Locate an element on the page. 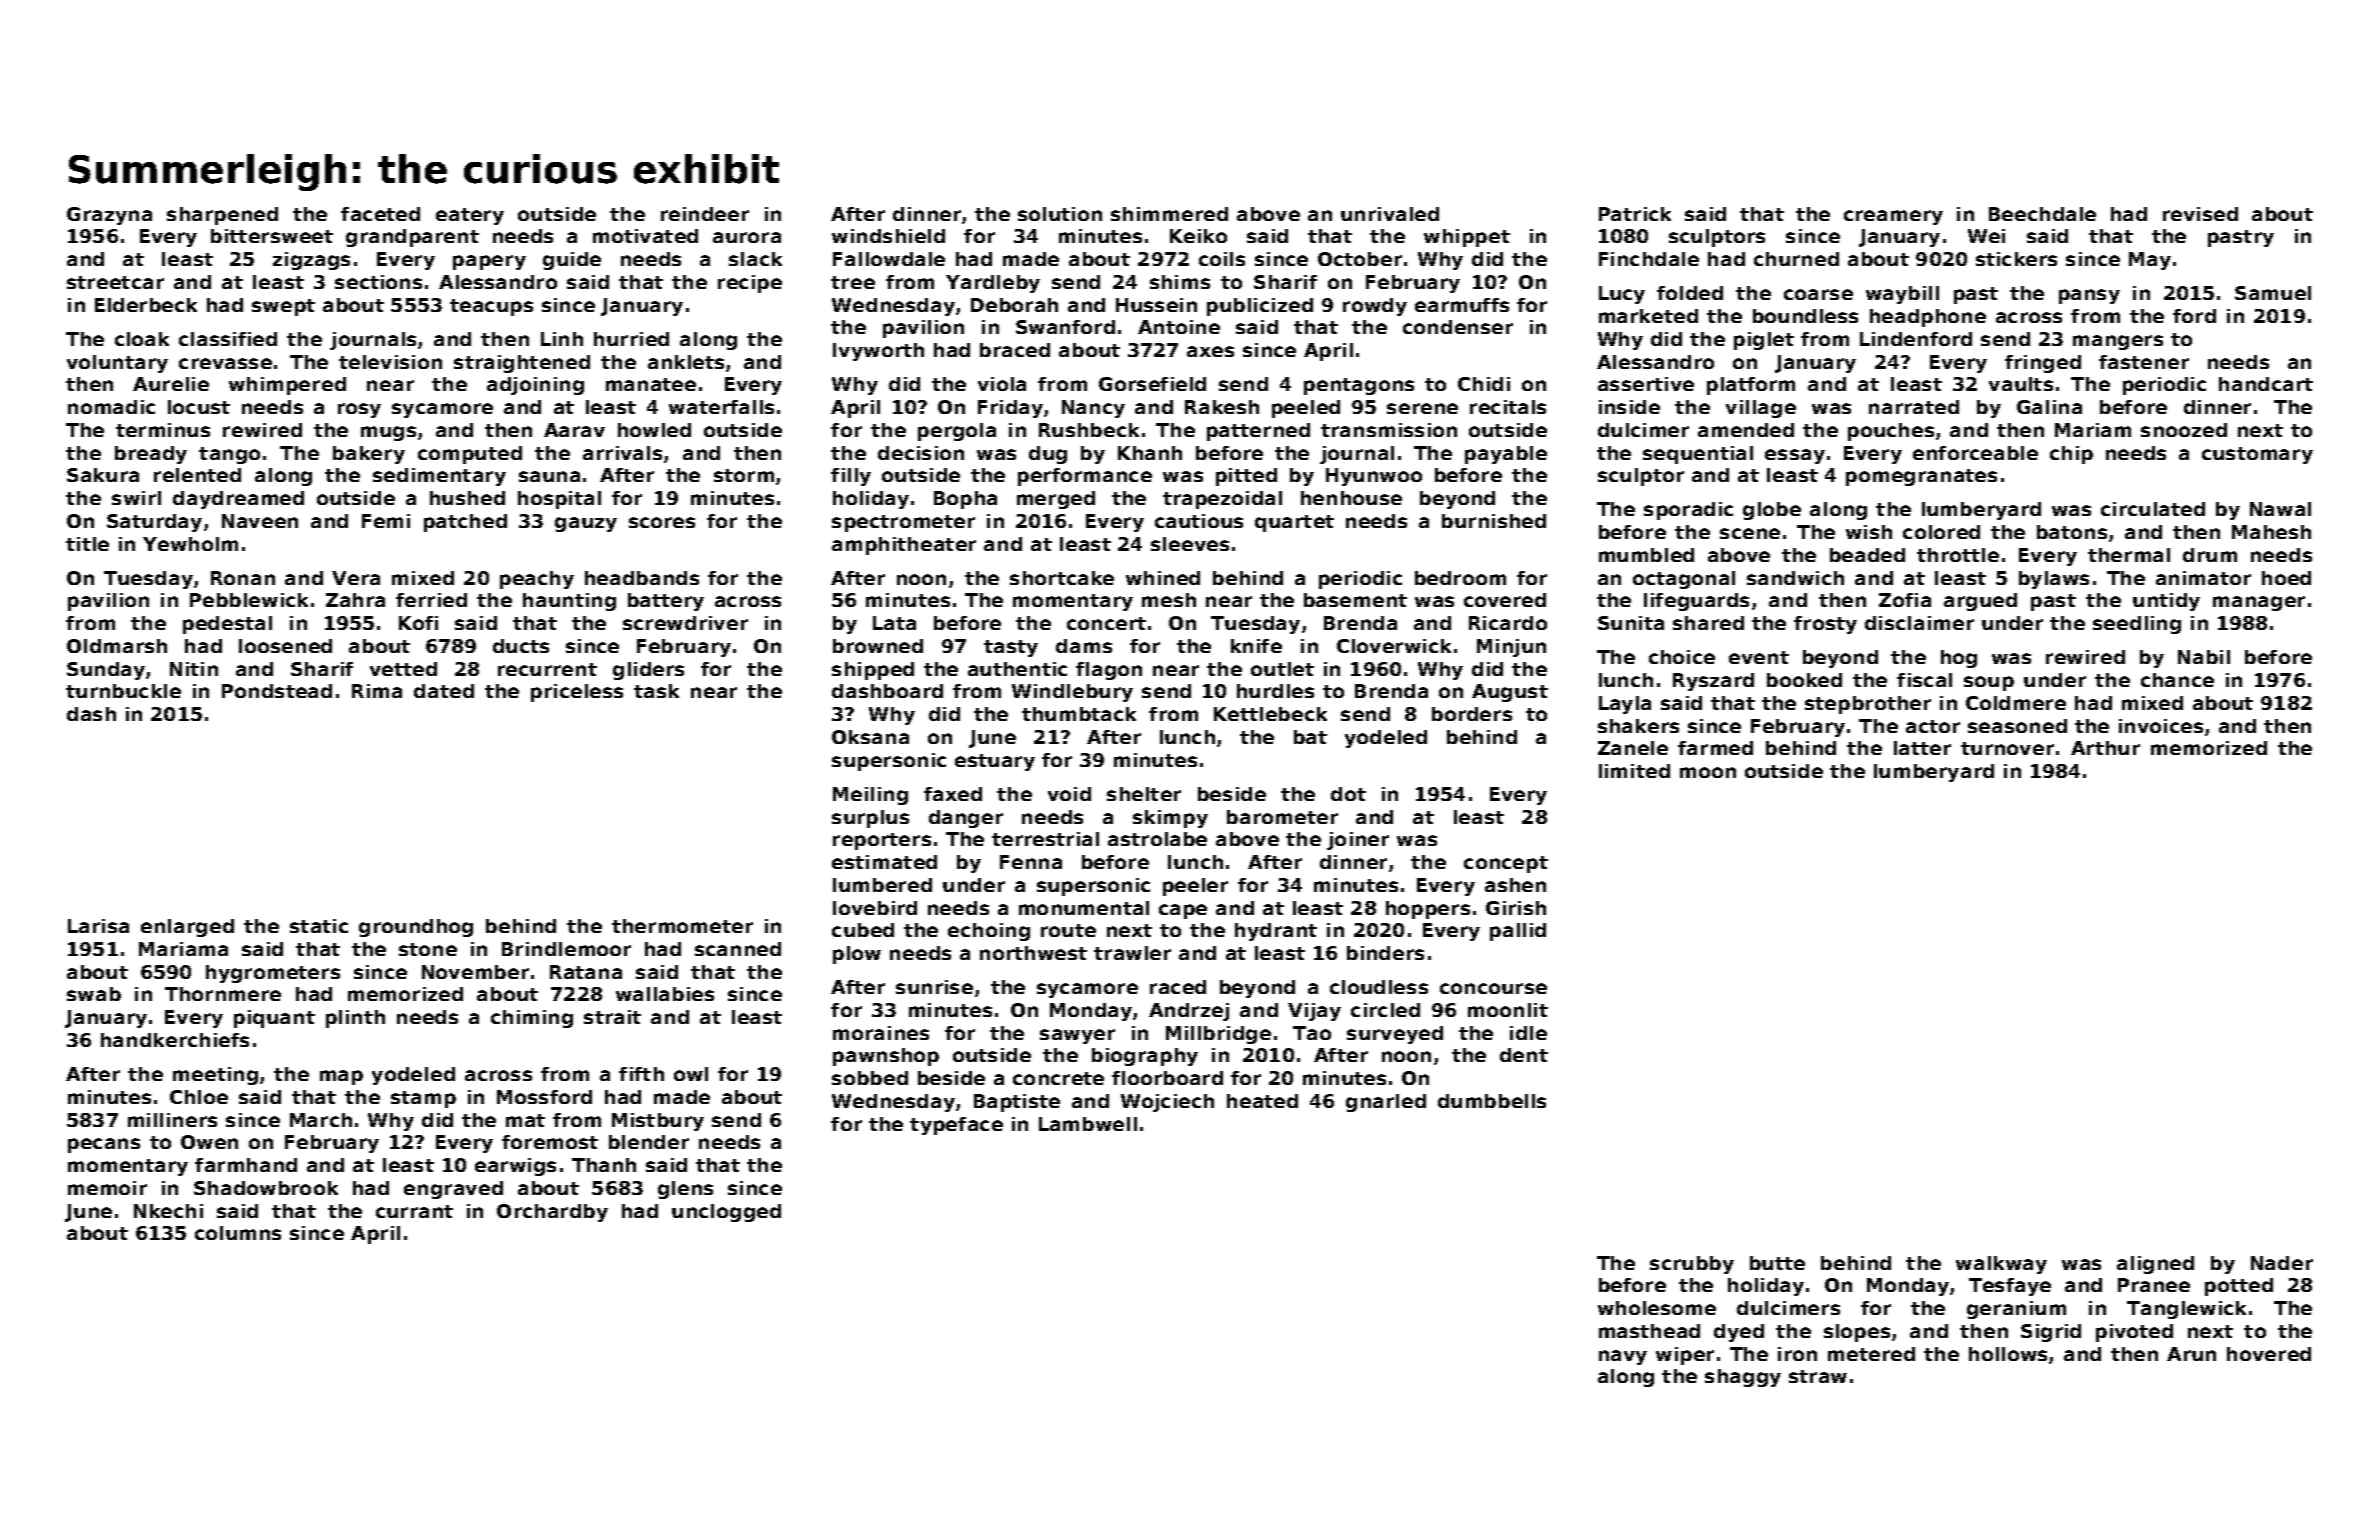 Image resolution: width=2380 pixels, height=1540 pixels. Larisa is located at coordinates (98, 926).
